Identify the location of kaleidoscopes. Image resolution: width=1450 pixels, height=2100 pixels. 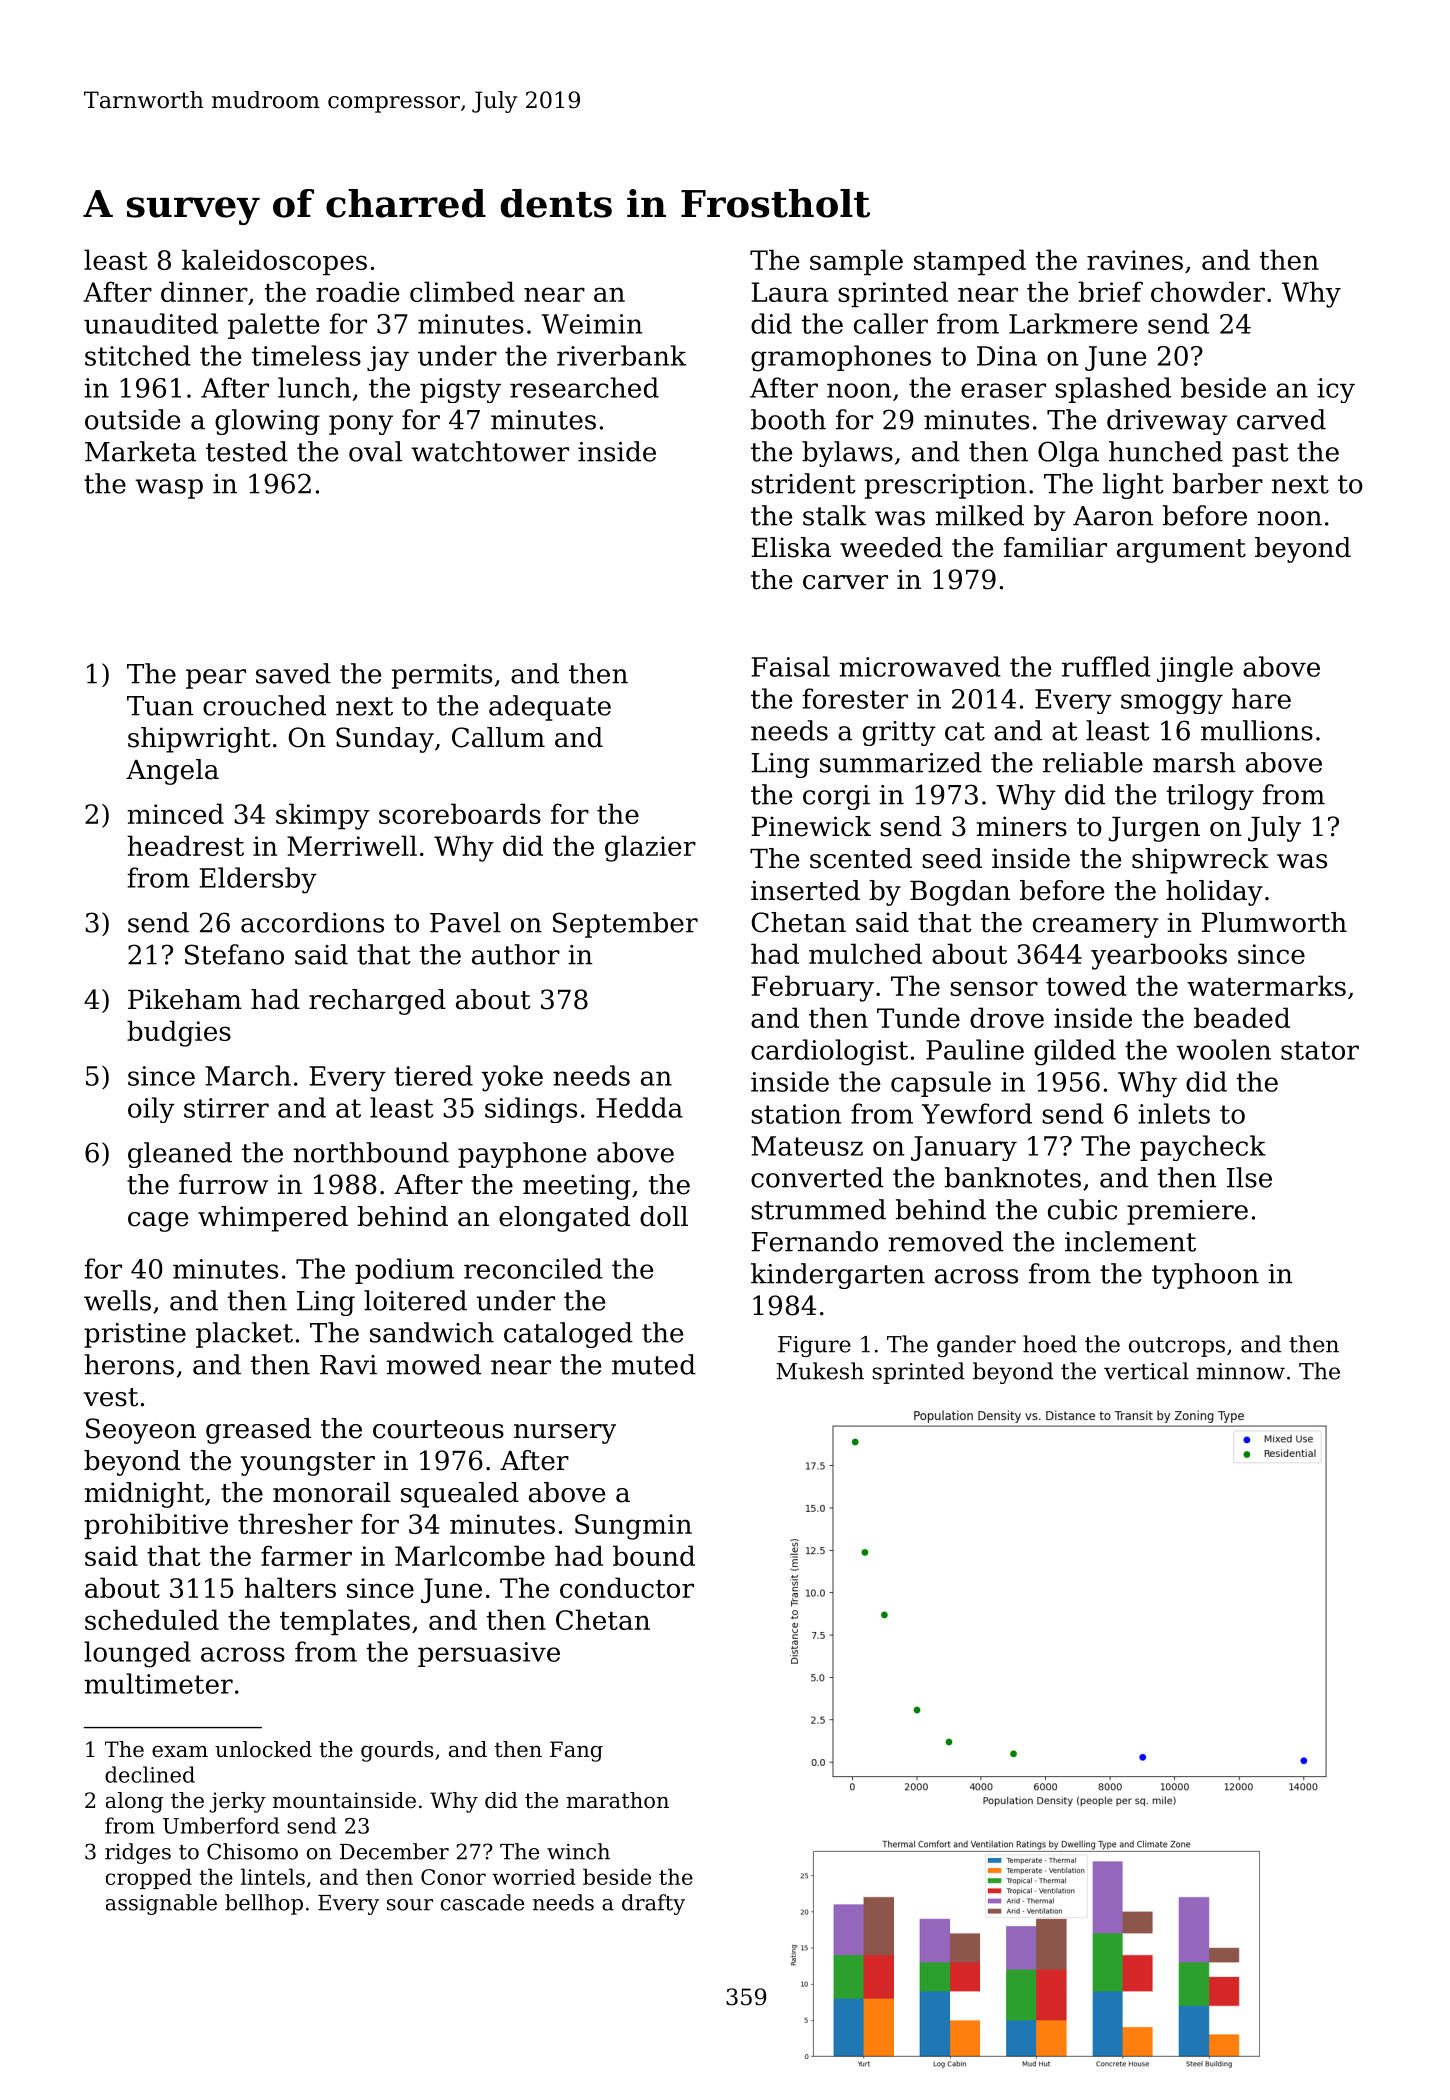
(274, 262).
